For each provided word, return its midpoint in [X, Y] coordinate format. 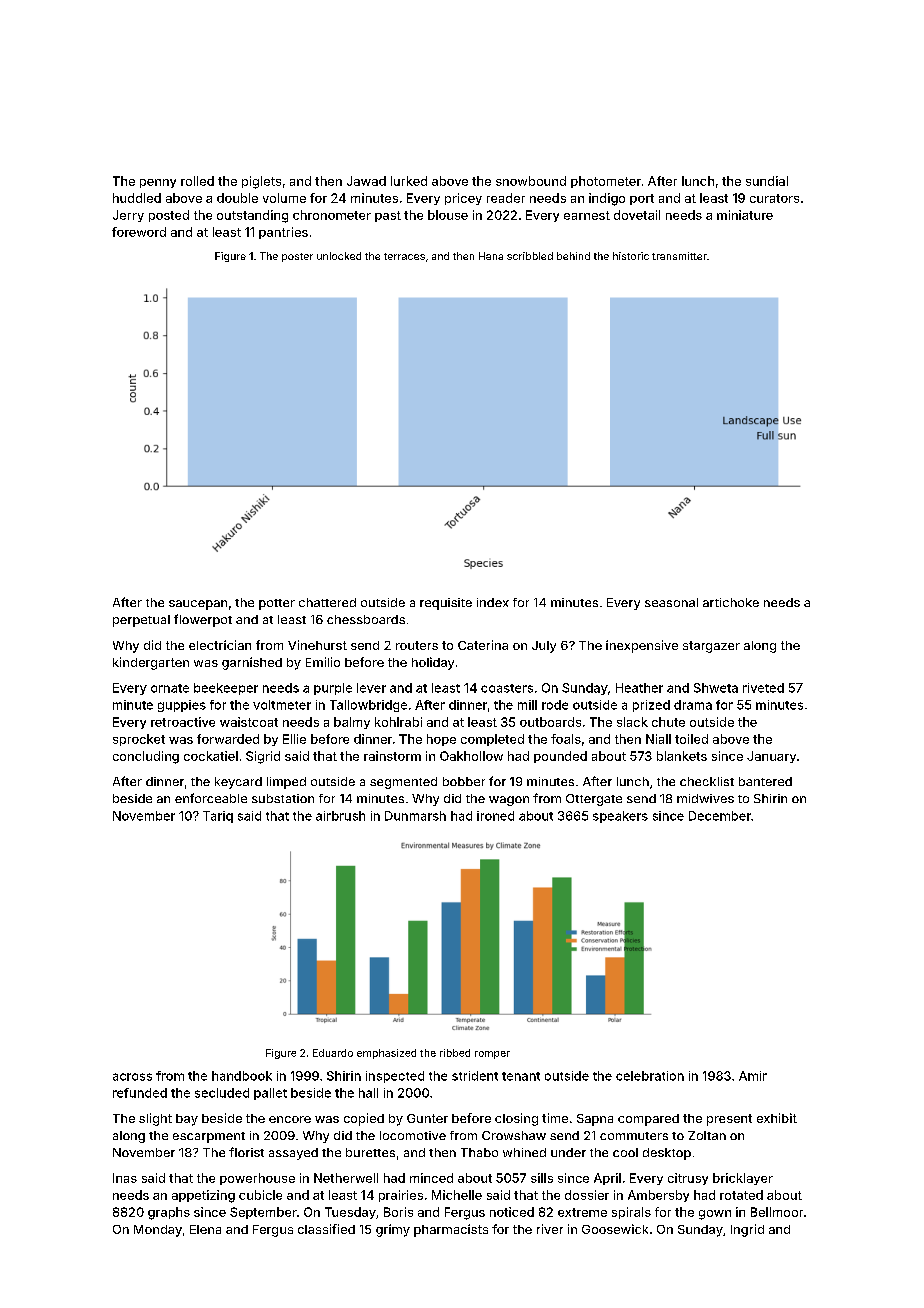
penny [158, 183]
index [493, 602]
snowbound [531, 181]
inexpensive [642, 646]
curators [774, 198]
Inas [125, 1178]
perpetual [141, 621]
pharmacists [451, 1230]
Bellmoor [777, 1212]
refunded [140, 1093]
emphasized [386, 1054]
